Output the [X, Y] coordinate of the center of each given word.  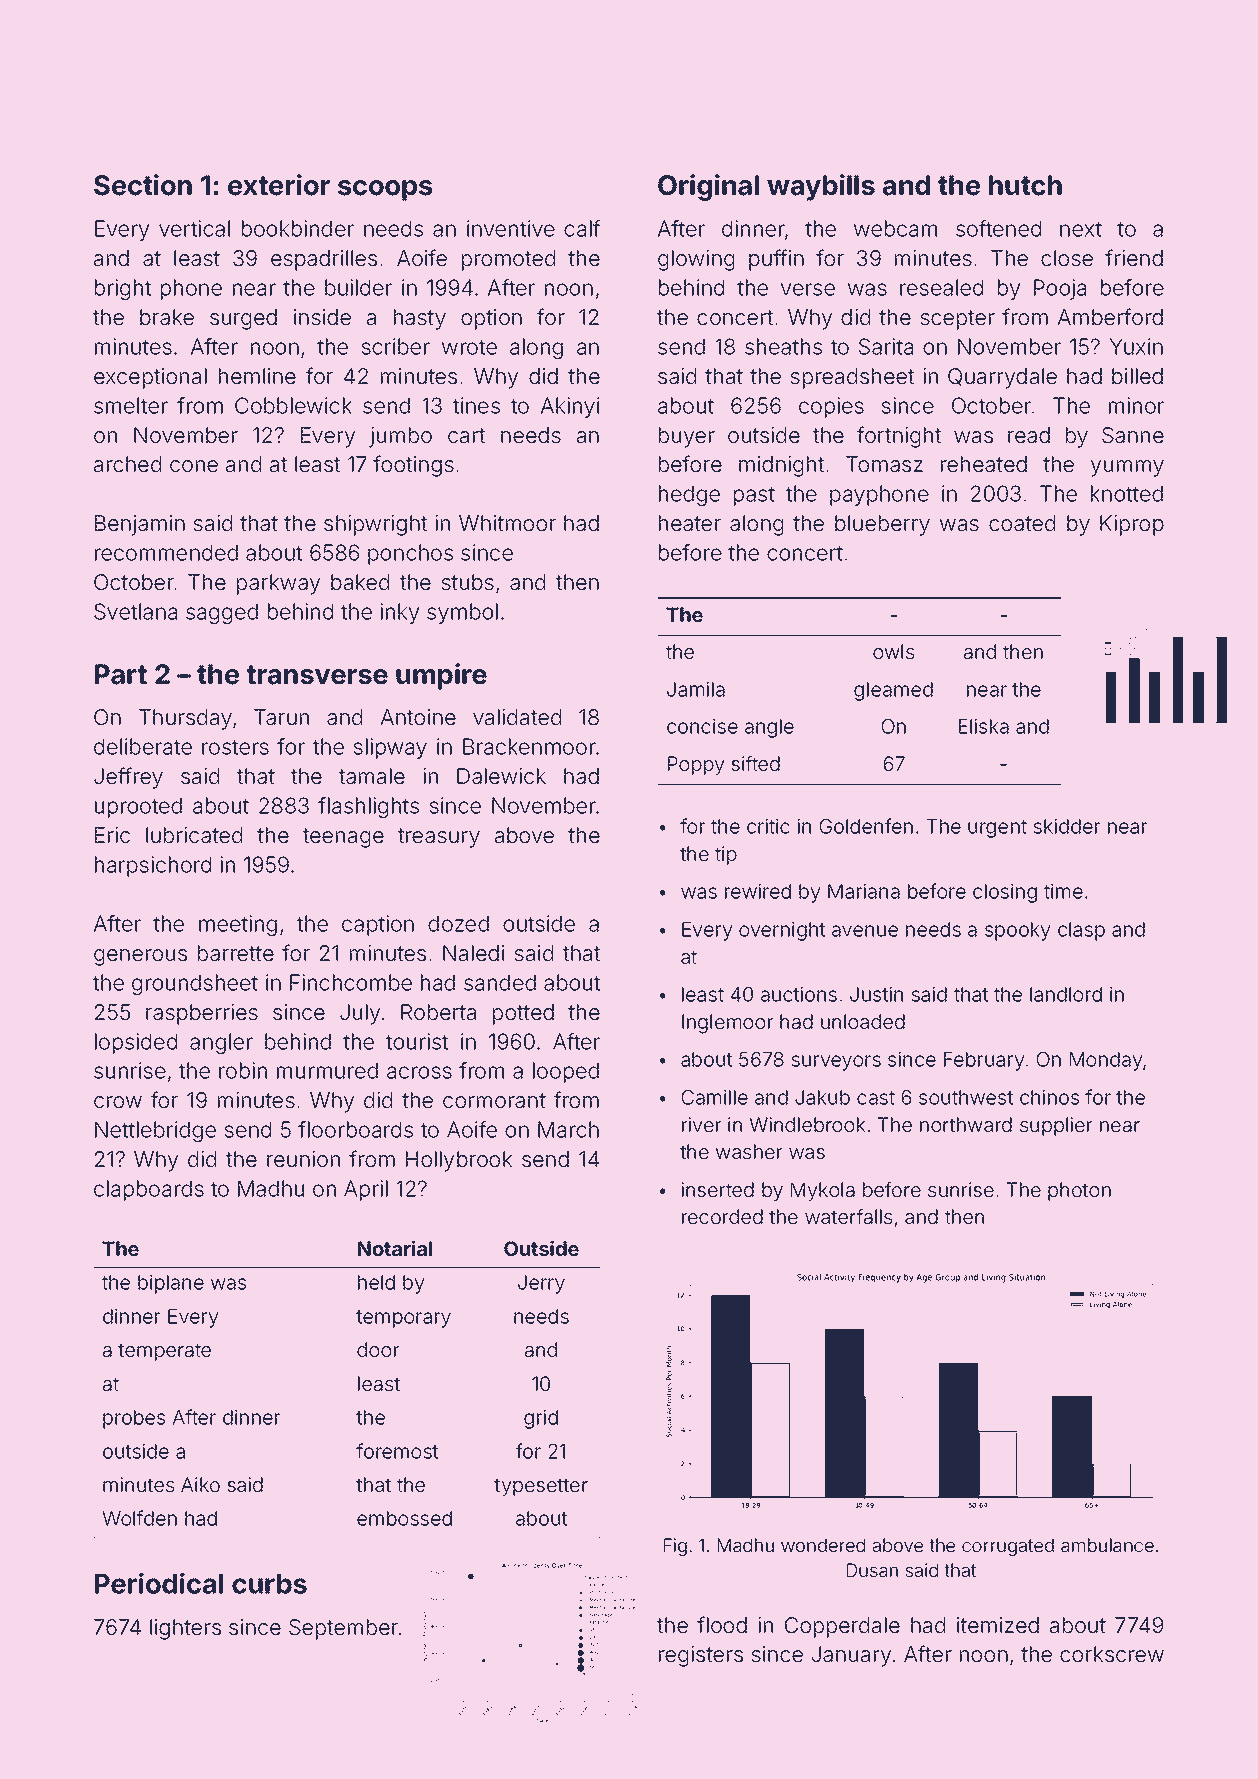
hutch [1025, 185]
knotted [1127, 493]
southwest [966, 1097]
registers [701, 1656]
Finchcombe [351, 982]
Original [708, 187]
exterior [279, 185]
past [754, 496]
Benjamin [140, 525]
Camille [715, 1097]
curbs [269, 1584]
